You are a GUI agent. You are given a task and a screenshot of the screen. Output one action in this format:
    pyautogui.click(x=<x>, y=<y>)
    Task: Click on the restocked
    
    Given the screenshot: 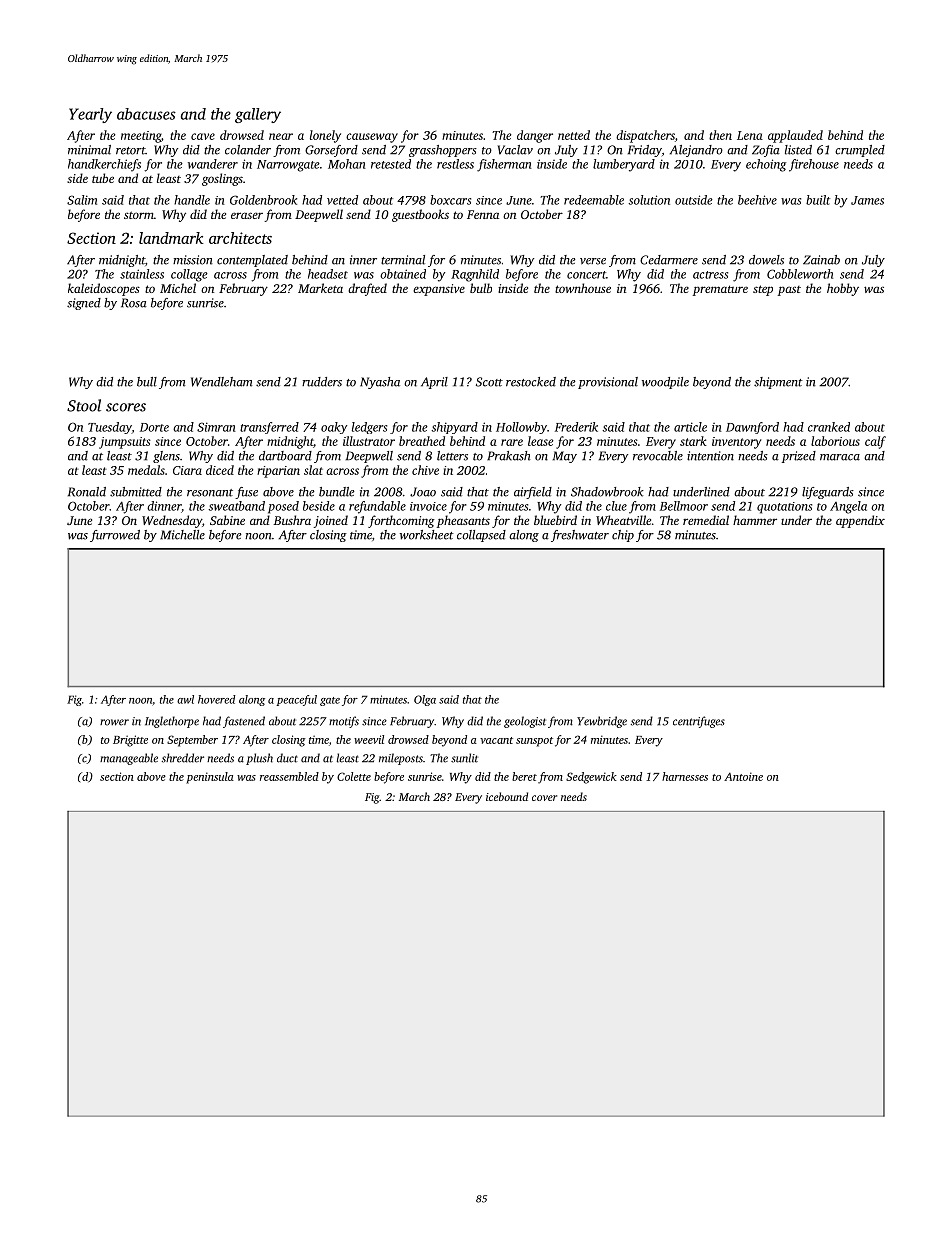 What is the action you would take?
    pyautogui.click(x=531, y=382)
